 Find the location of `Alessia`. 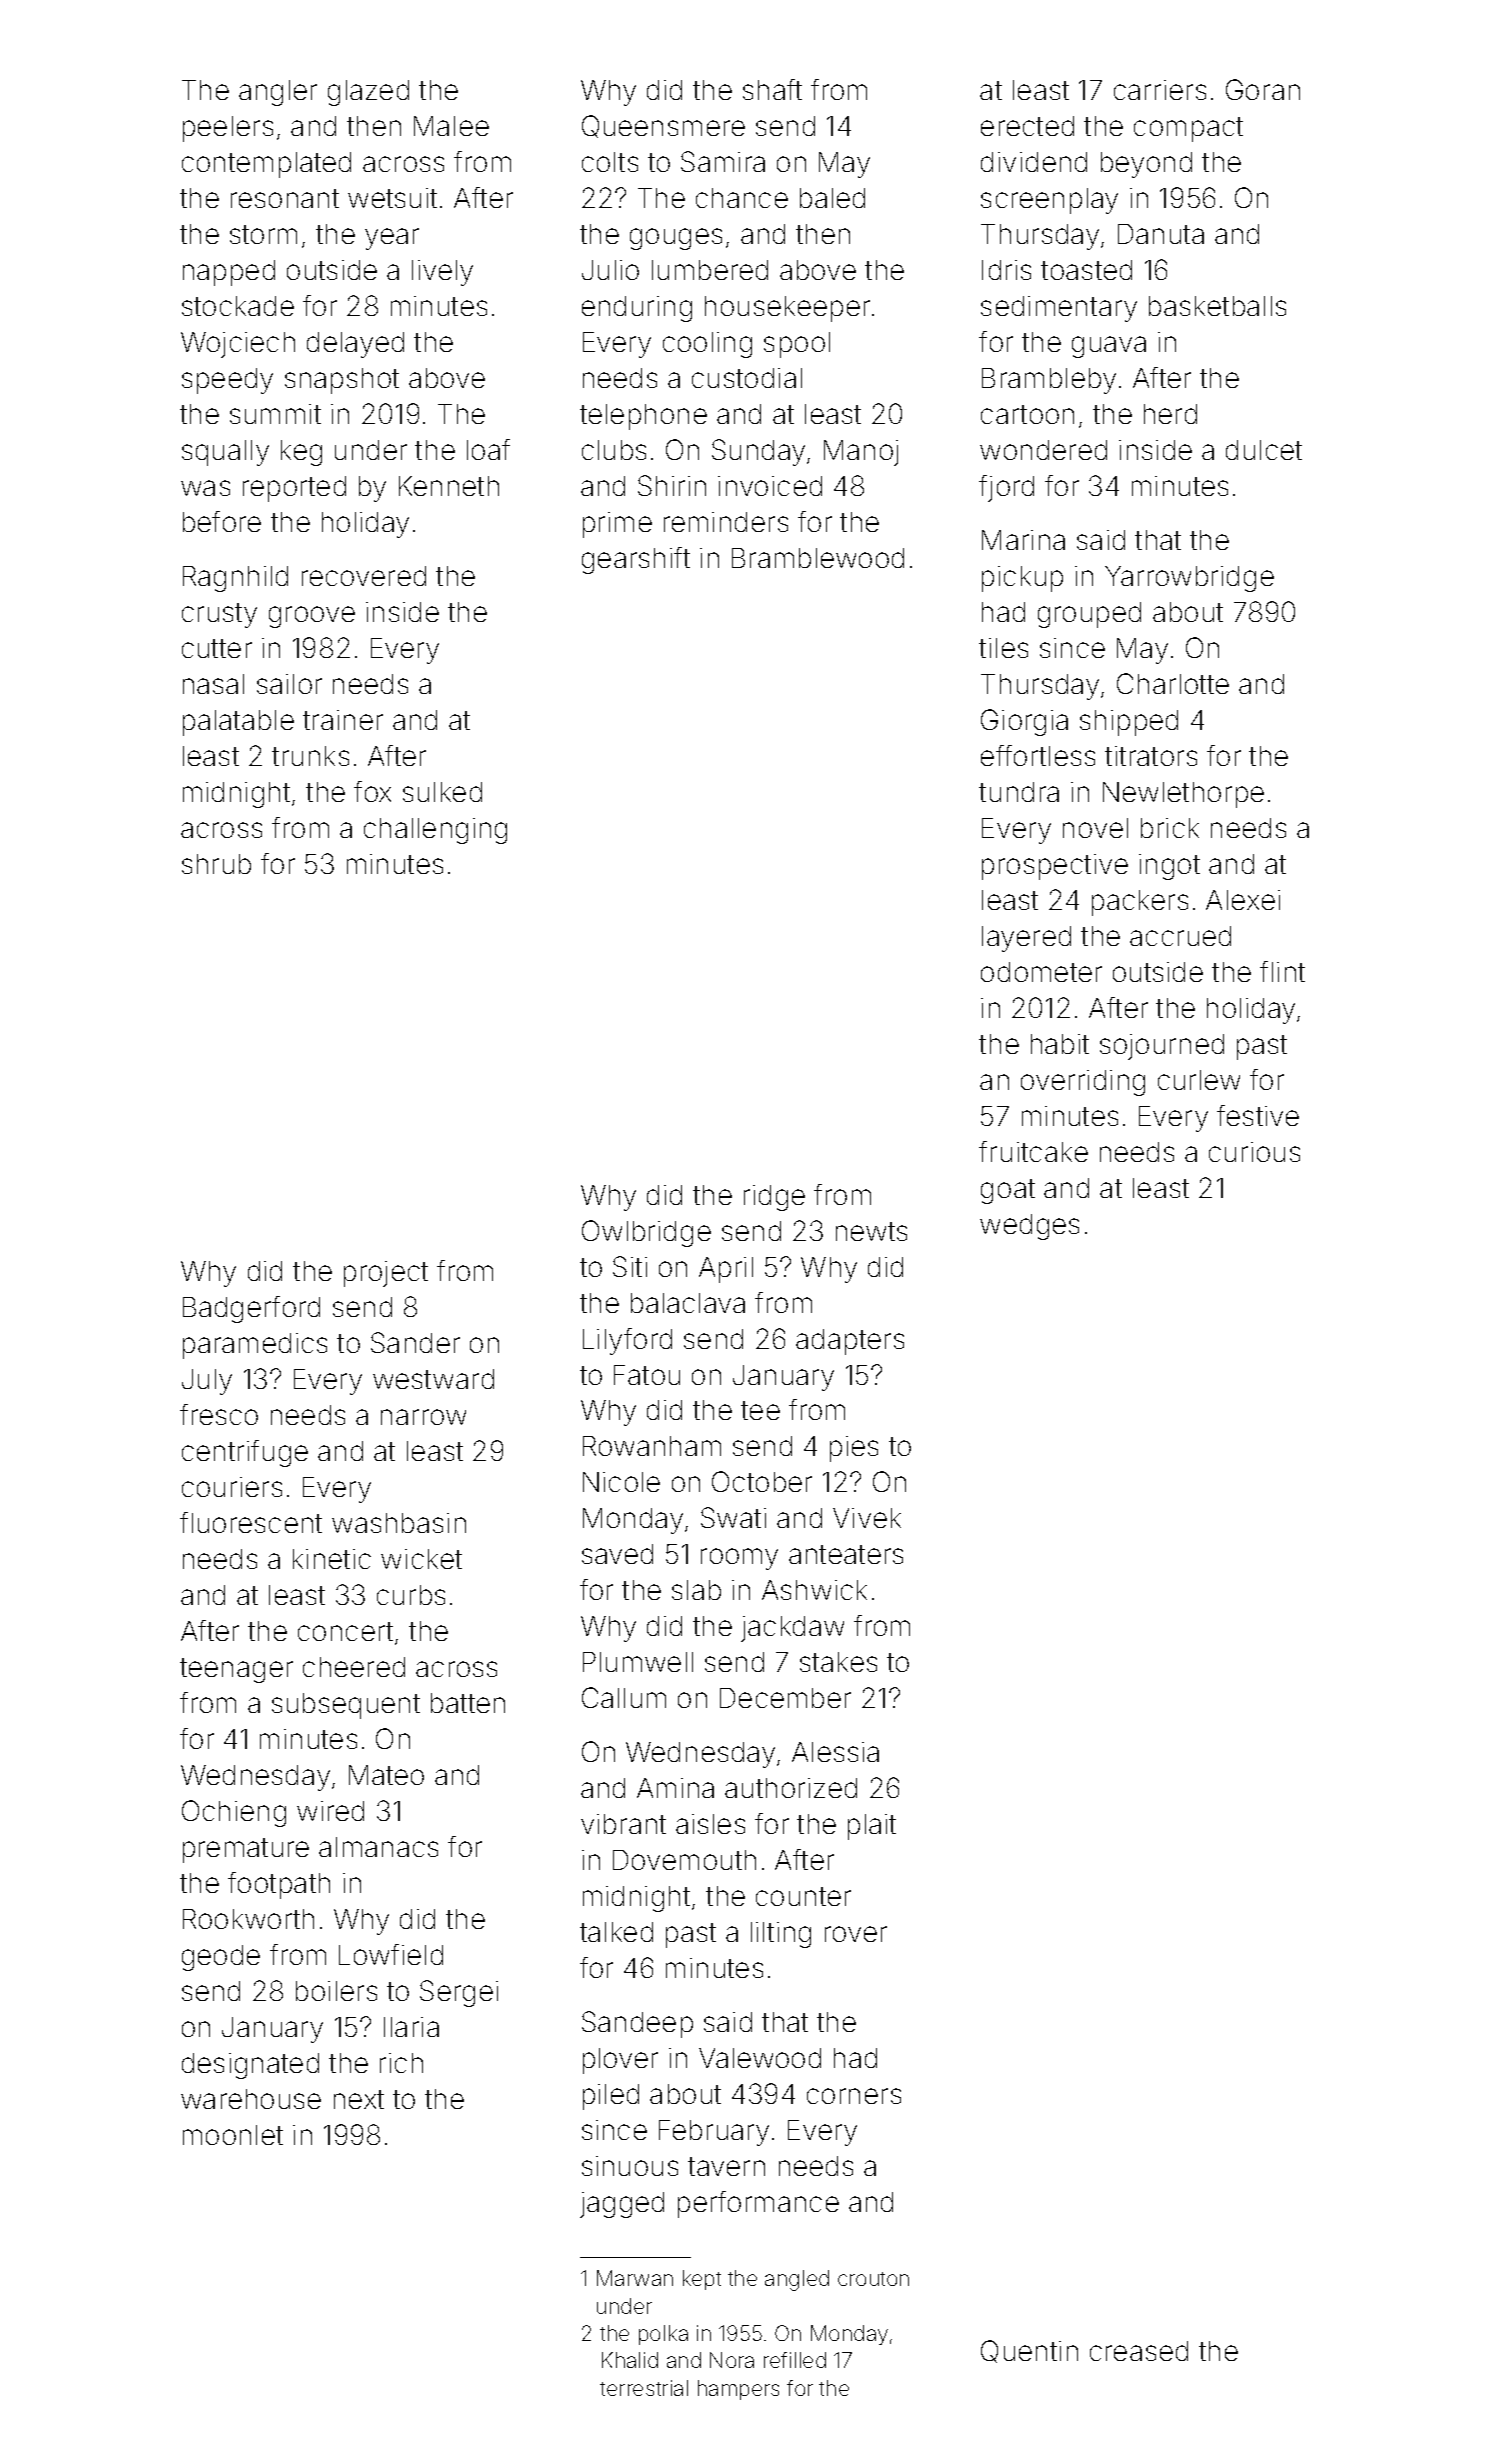

Alessia is located at coordinates (835, 1752).
